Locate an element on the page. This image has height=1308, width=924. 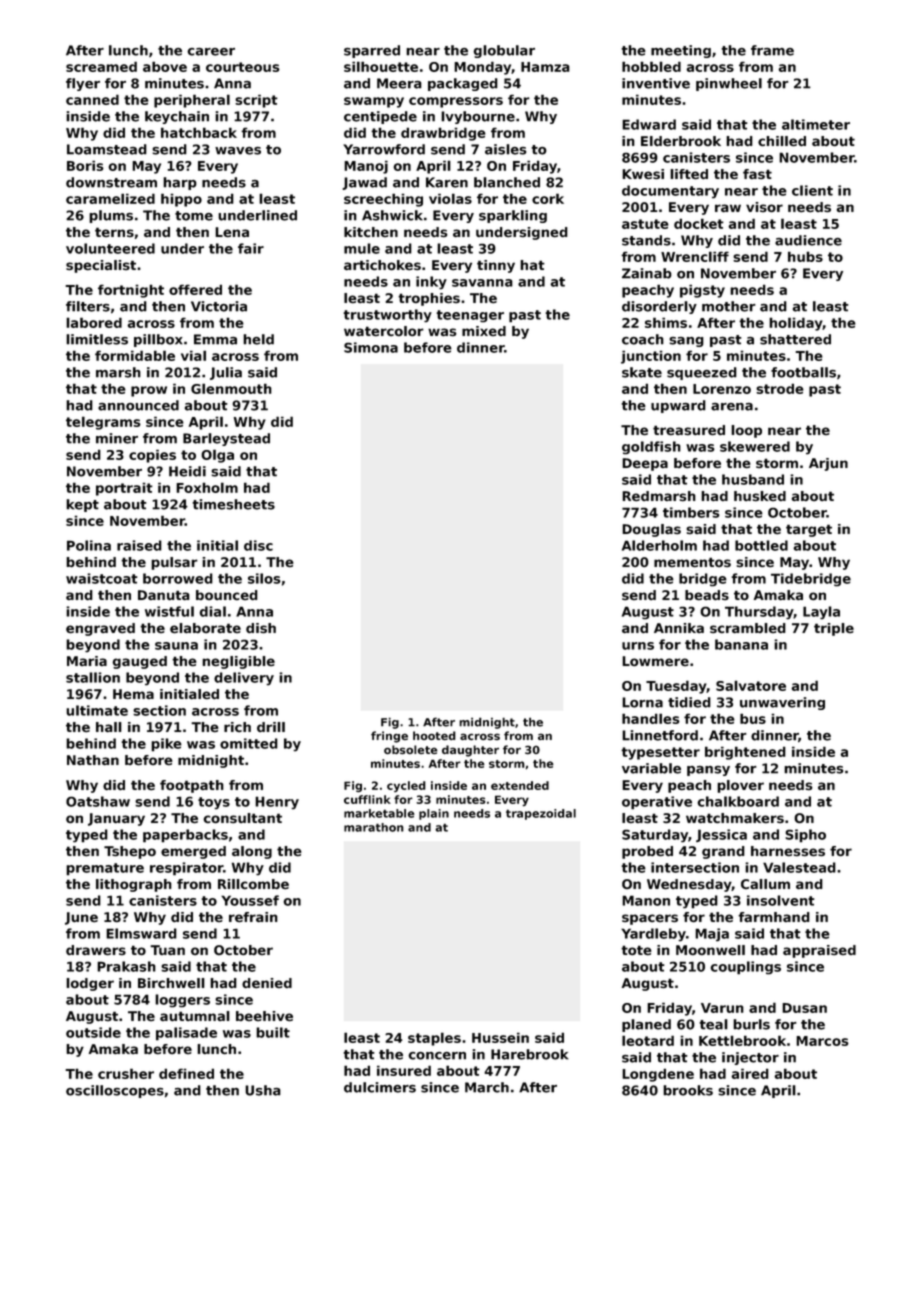
courteous is located at coordinates (243, 67).
